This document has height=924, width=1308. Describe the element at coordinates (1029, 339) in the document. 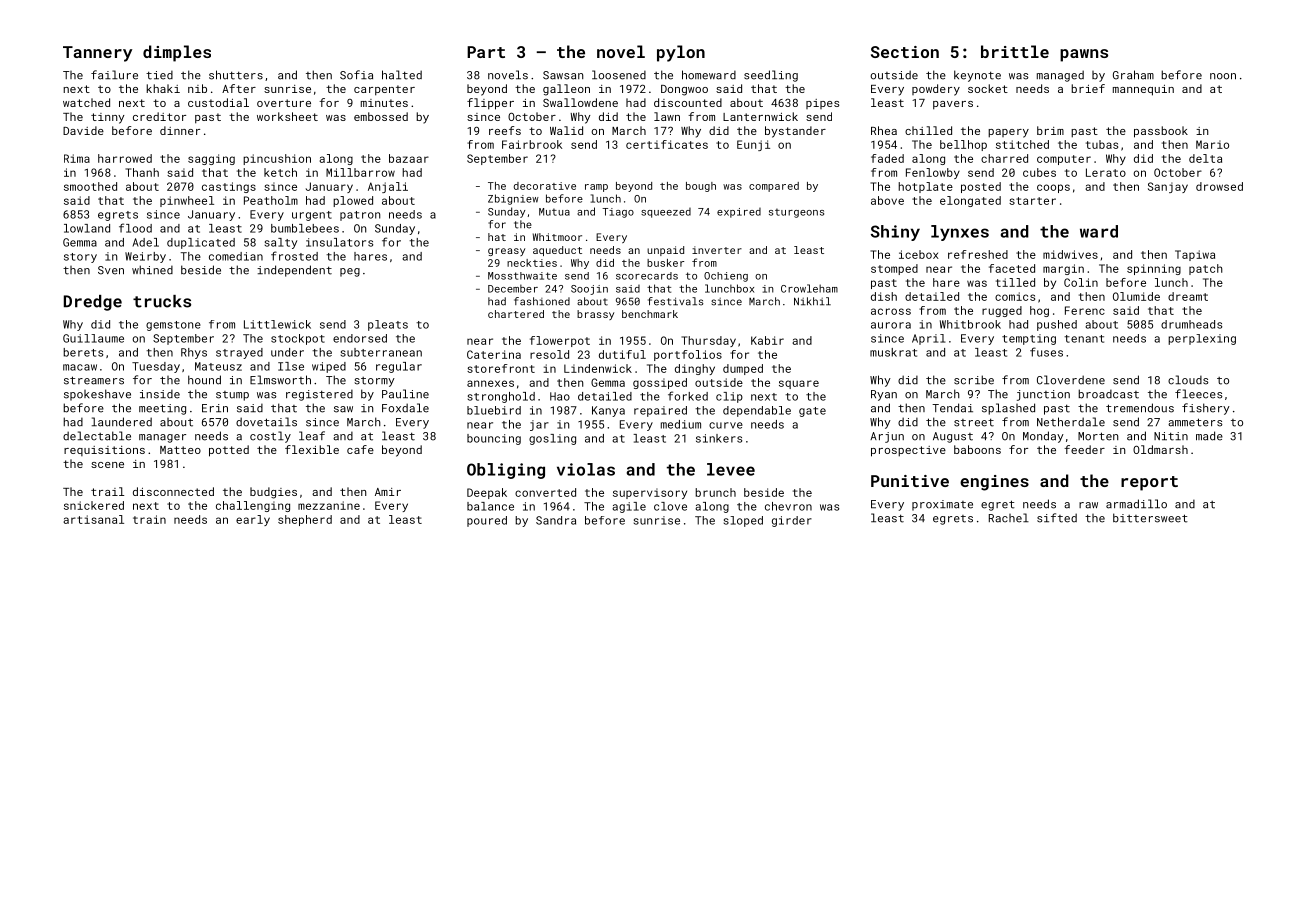

I see `tempting` at that location.
